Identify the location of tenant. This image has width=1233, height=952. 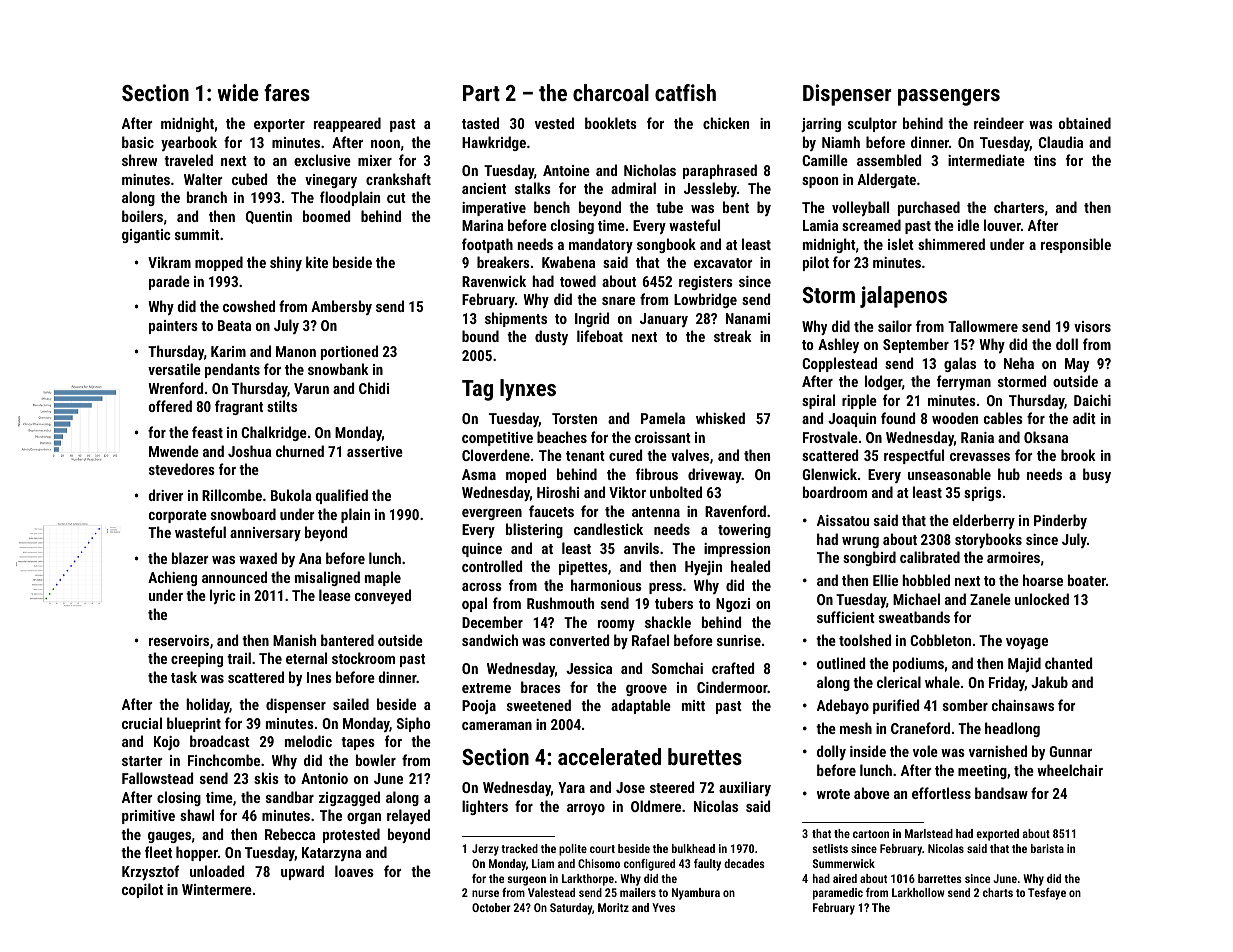
(585, 456).
